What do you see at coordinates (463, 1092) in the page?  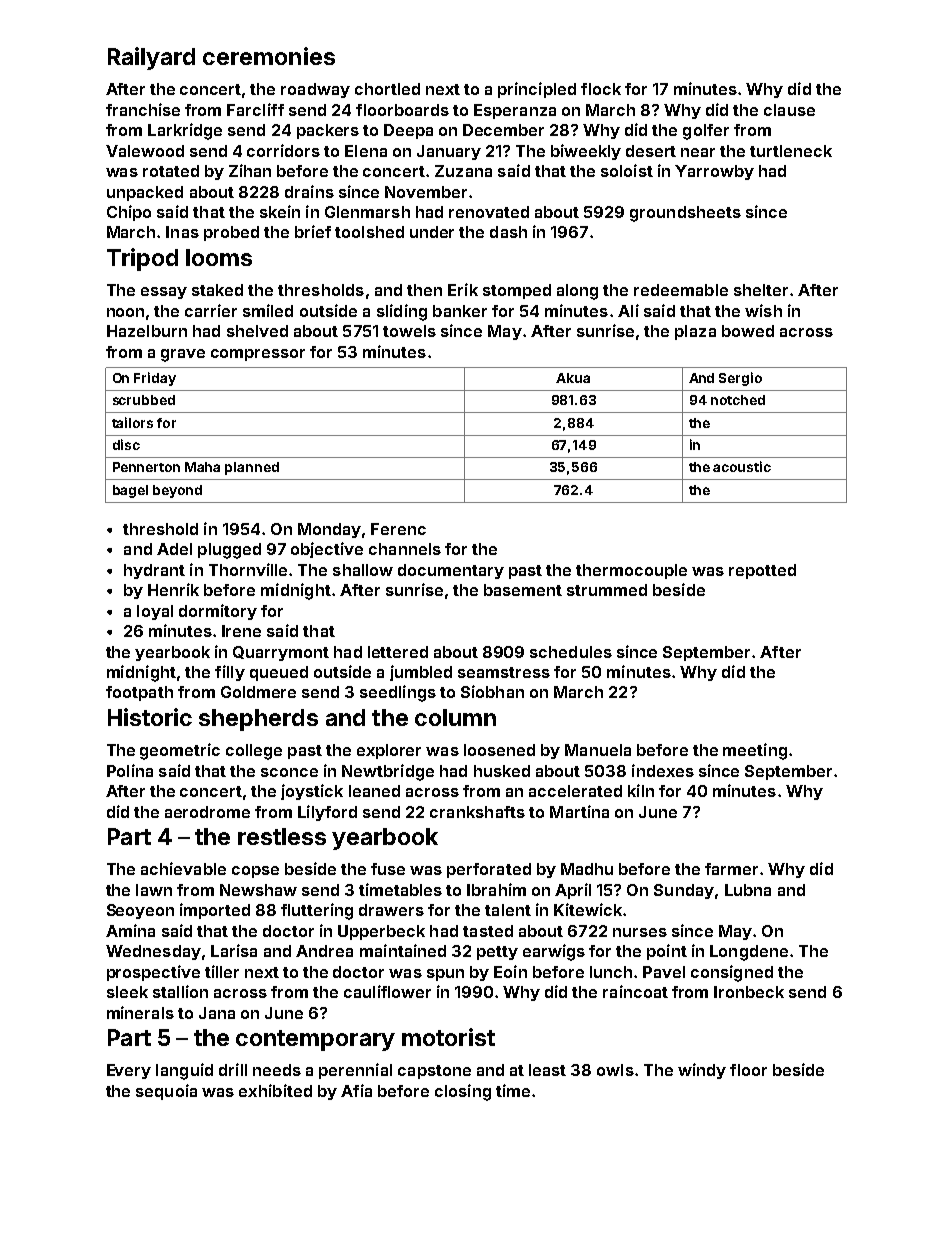 I see `closing` at bounding box center [463, 1092].
